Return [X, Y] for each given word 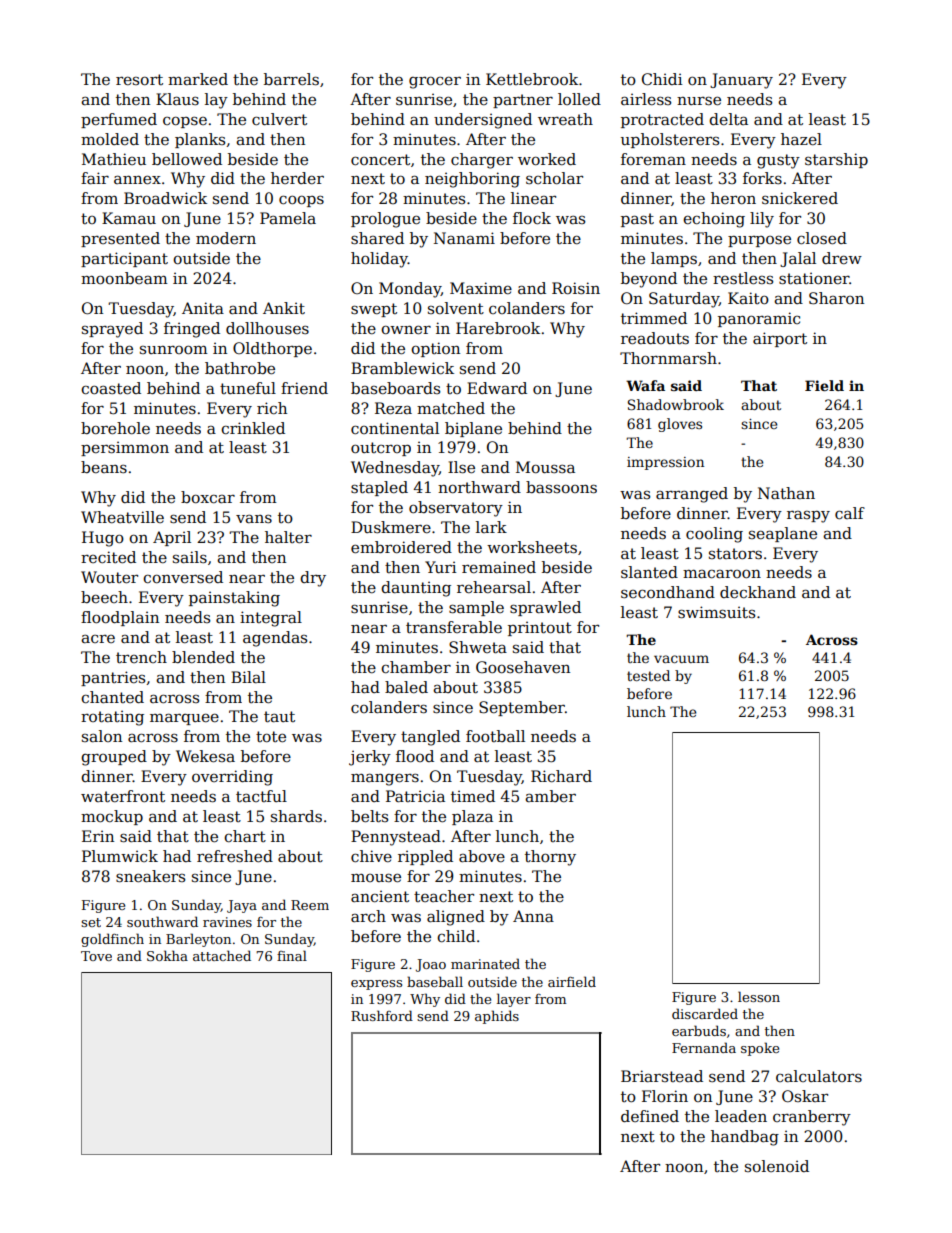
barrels [291, 79]
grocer [435, 82]
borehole [115, 428]
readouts [655, 338]
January [741, 81]
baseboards [395, 388]
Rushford [382, 1015]
